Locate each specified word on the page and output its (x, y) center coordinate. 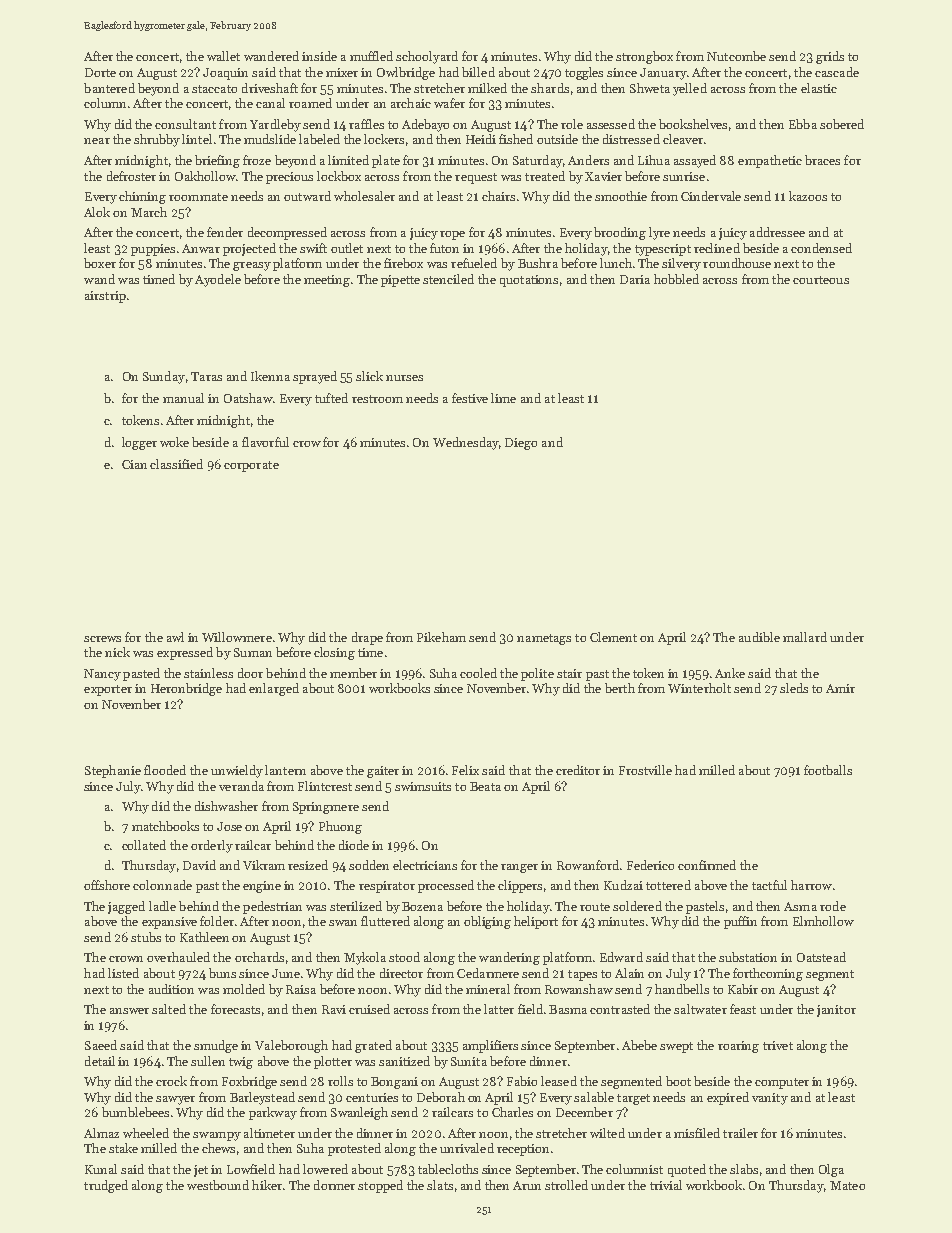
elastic (819, 88)
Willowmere (237, 637)
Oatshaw (248, 398)
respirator (387, 887)
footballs (828, 770)
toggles (584, 73)
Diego (521, 444)
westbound (218, 1185)
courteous (821, 280)
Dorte (100, 72)
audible (759, 637)
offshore (107, 885)
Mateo (847, 1185)
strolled (566, 1185)
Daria (635, 279)
